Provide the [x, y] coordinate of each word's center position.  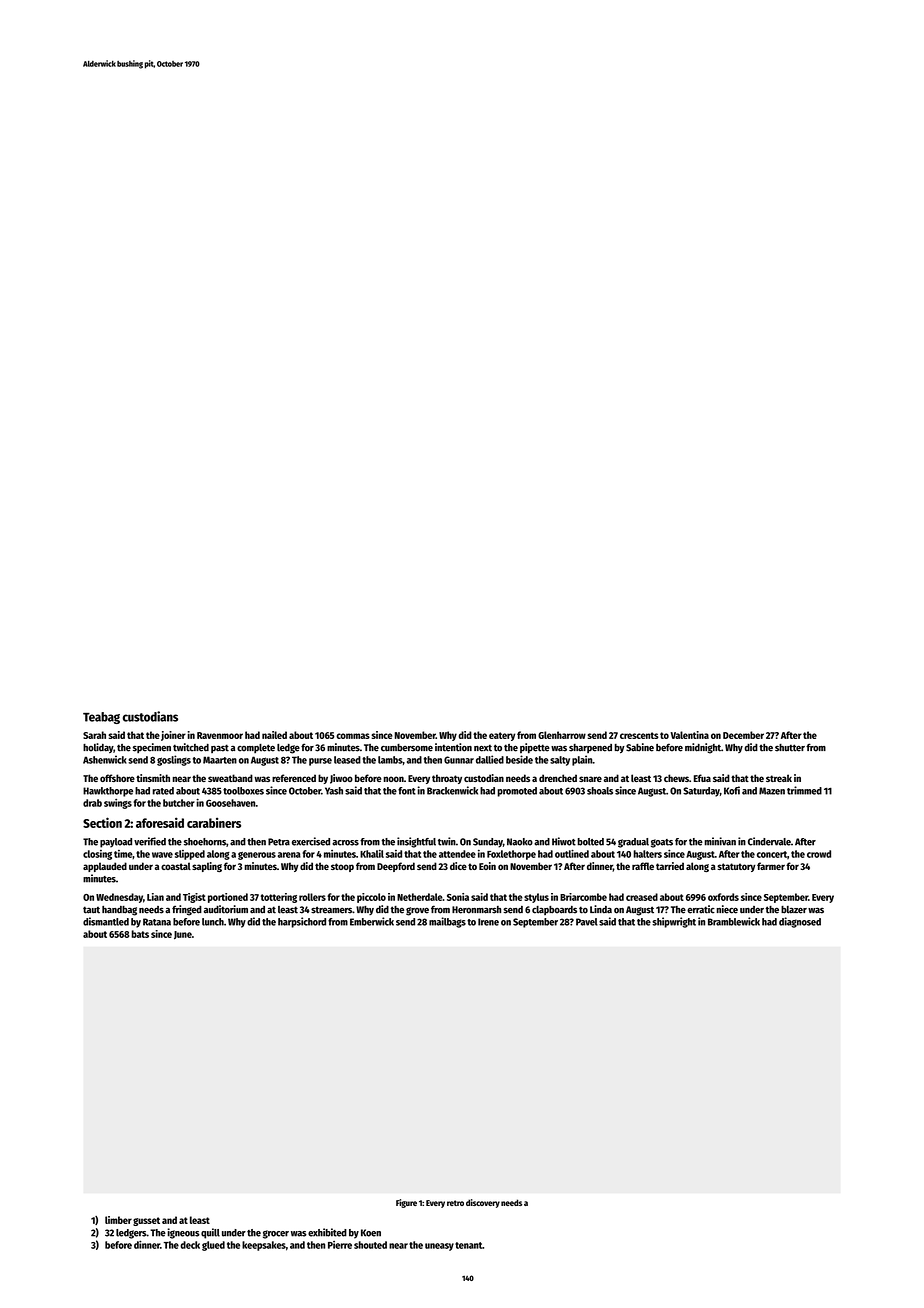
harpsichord [302, 922]
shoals [600, 791]
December [743, 735]
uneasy [439, 1247]
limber [118, 1220]
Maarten [220, 760]
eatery [502, 736]
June [183, 935]
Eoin [487, 866]
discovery [483, 1203]
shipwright [674, 922]
